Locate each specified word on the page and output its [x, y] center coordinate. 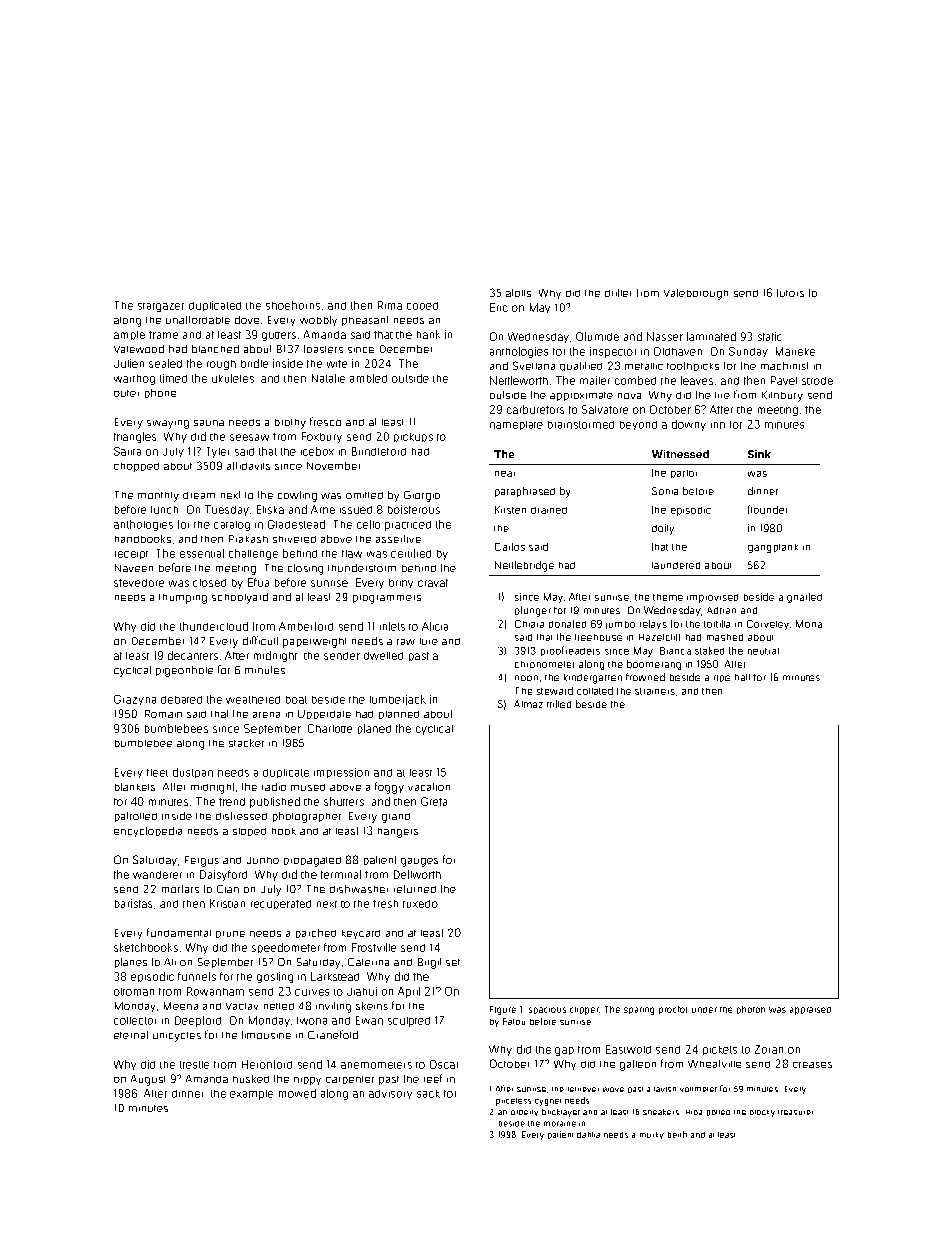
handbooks [143, 539]
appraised [810, 1011]
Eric [499, 307]
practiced [408, 526]
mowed [297, 1093]
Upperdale [324, 714]
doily [663, 529]
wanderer [157, 875]
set [453, 962]
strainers [655, 691]
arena [266, 715]
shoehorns [293, 305]
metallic [644, 366]
